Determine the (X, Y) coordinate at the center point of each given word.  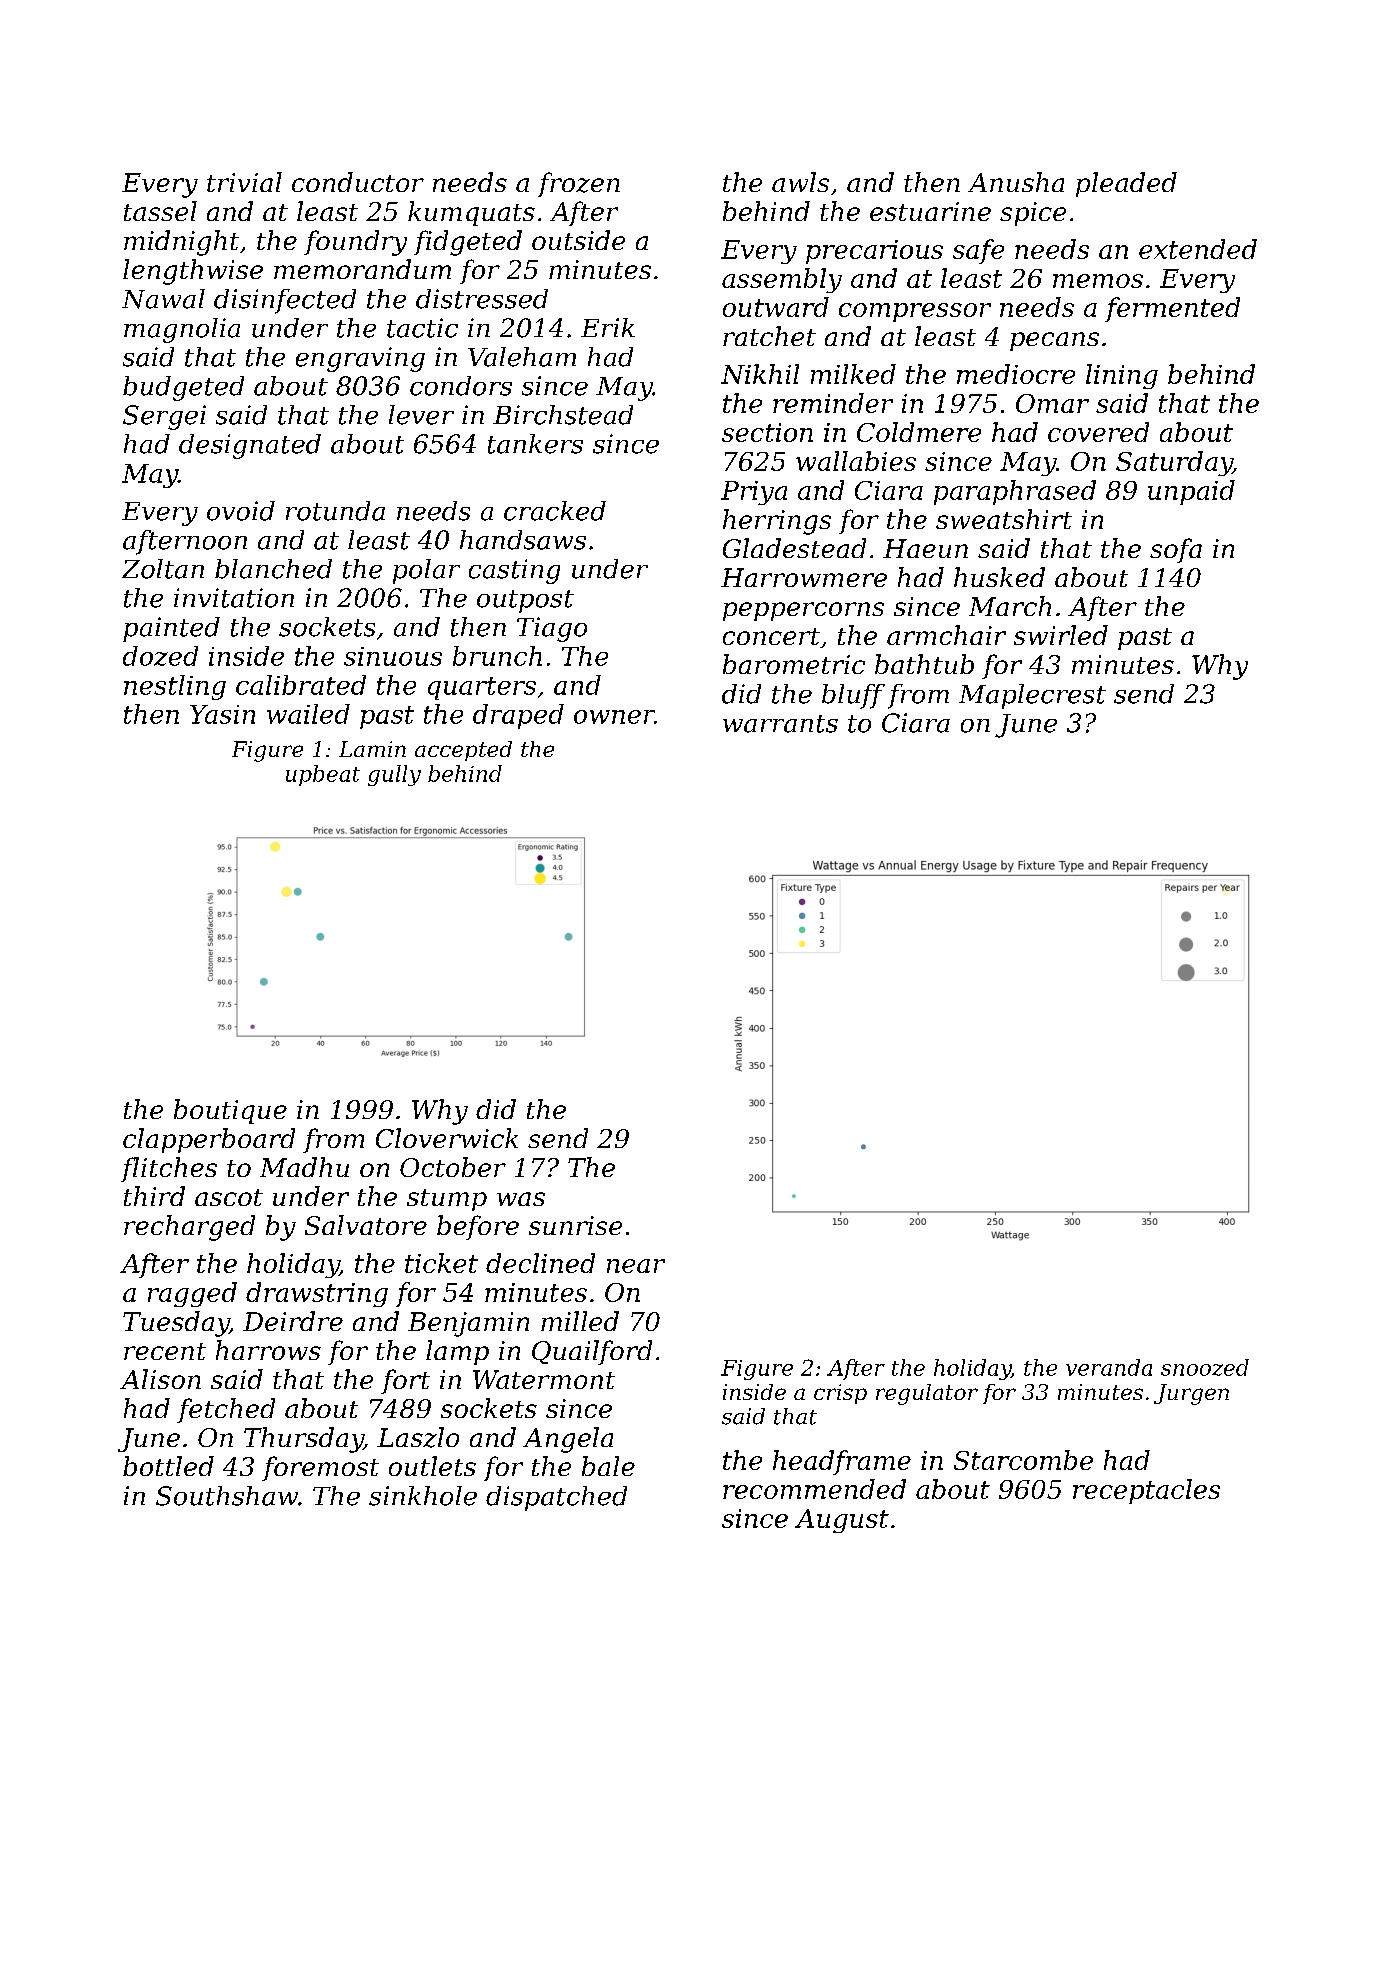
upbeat (323, 775)
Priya (754, 493)
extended (1198, 249)
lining (1122, 376)
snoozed (1205, 1367)
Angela (568, 1440)
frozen (579, 184)
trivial (244, 182)
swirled (1061, 635)
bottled (168, 1466)
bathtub (924, 664)
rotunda (335, 511)
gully (394, 775)
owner (614, 717)
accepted (463, 751)
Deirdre (293, 1321)
